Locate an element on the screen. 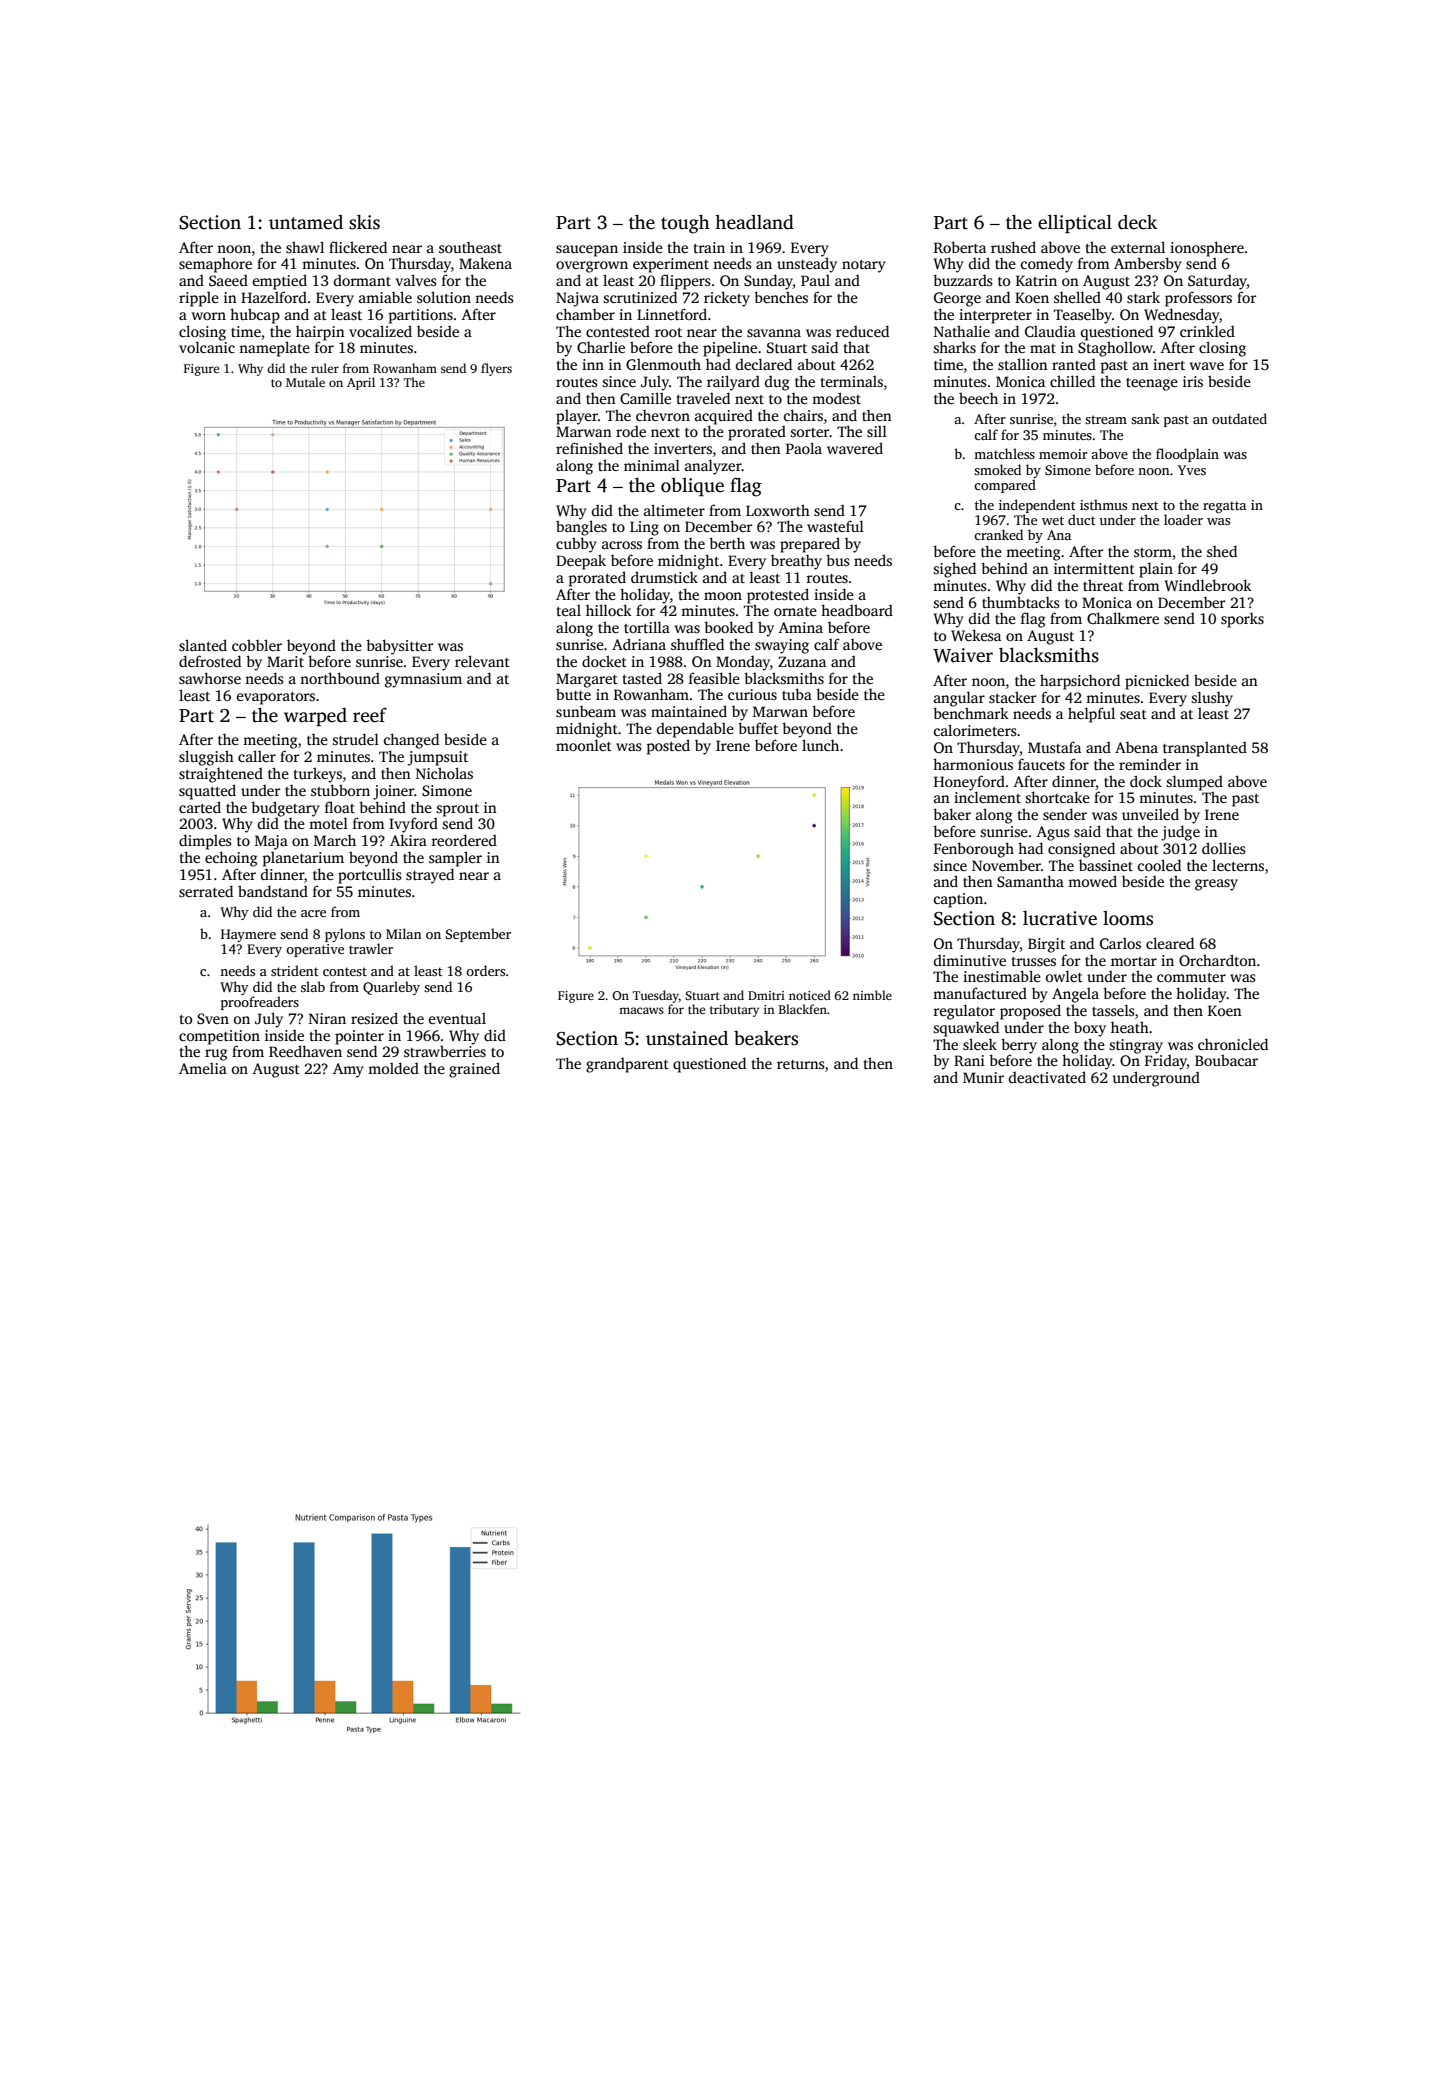 This screenshot has height=2100, width=1450. iris is located at coordinates (1193, 381).
